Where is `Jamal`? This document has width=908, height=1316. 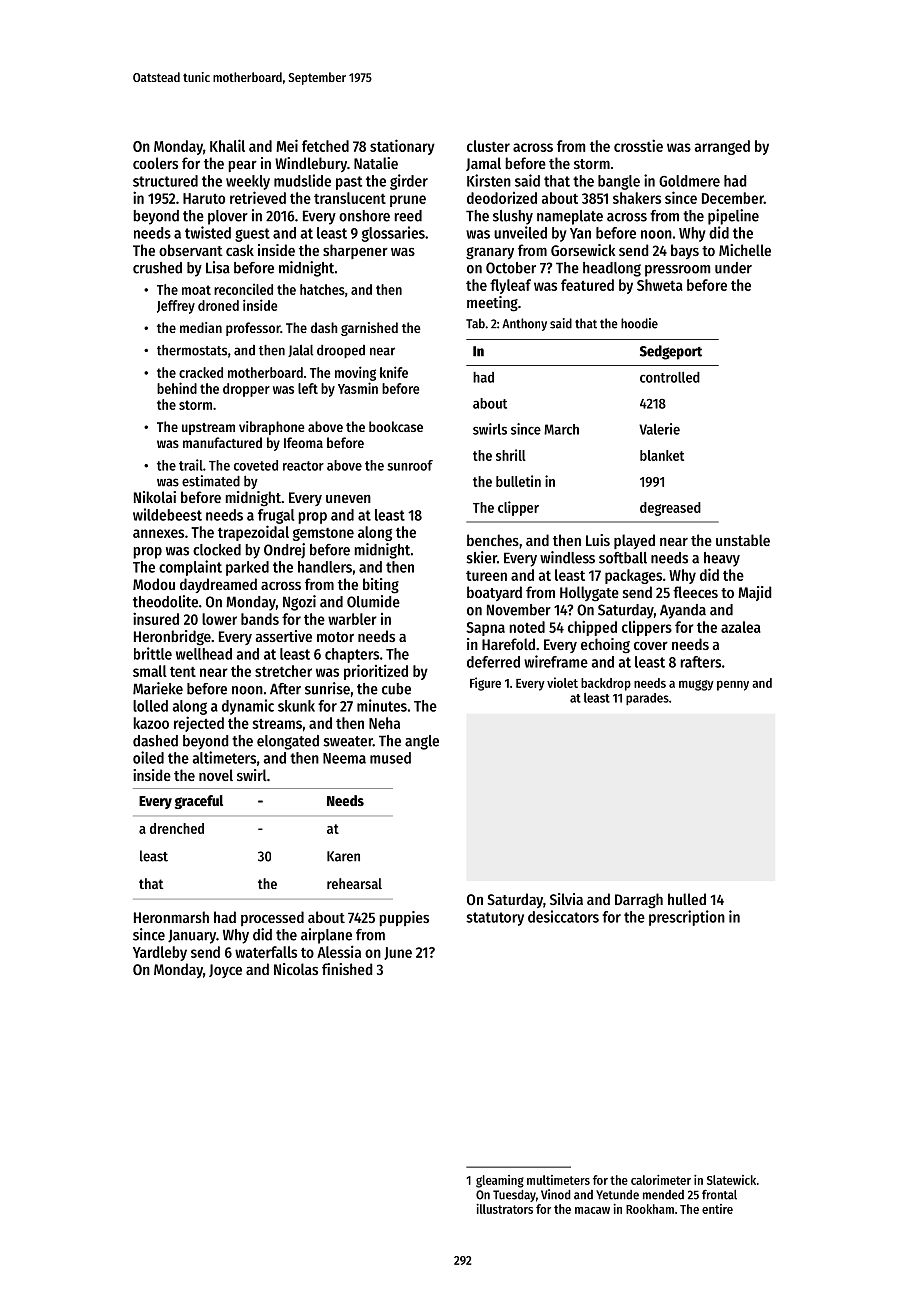
Jamal is located at coordinates (483, 164).
